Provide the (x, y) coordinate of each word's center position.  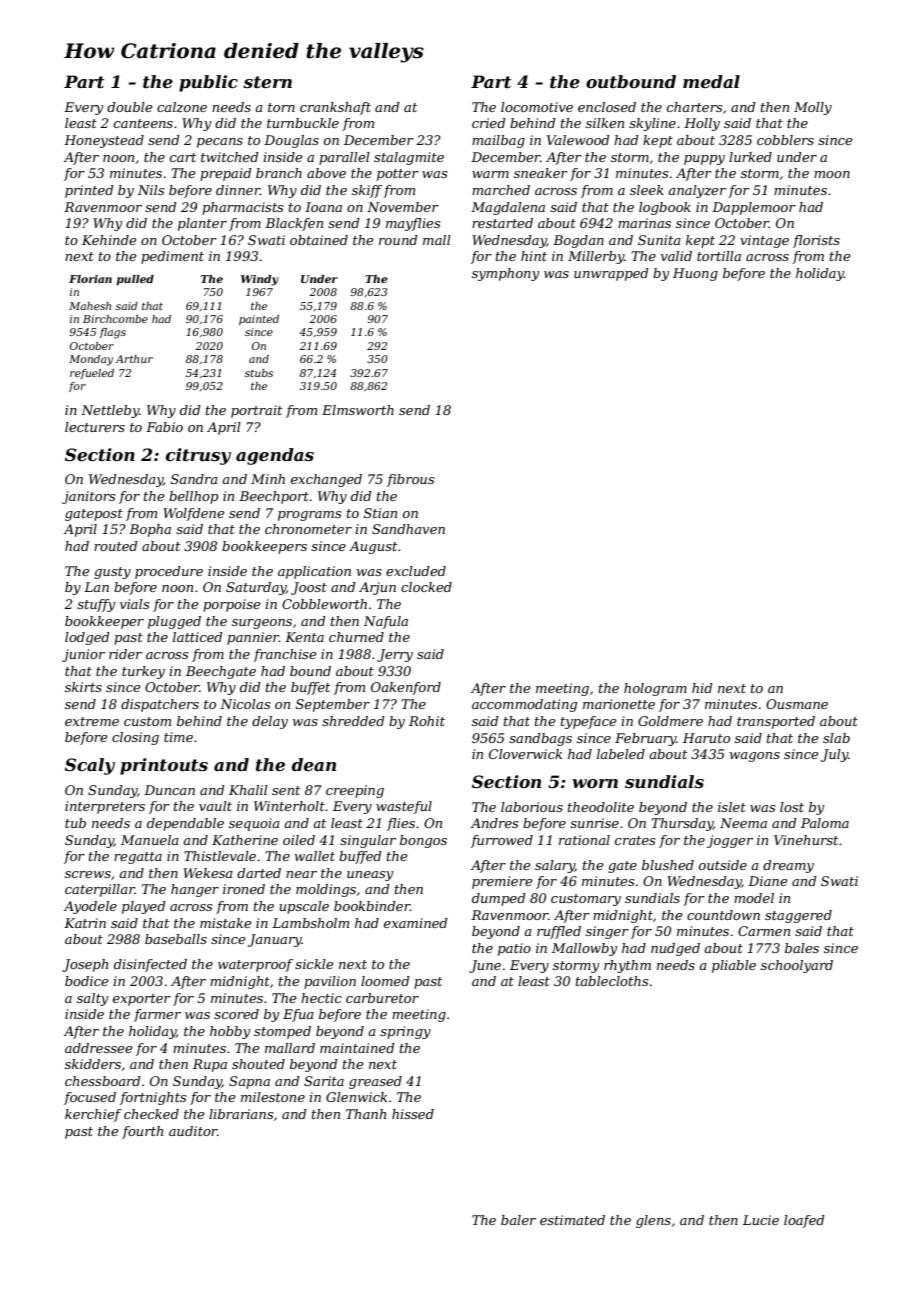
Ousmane (797, 704)
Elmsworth (358, 410)
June (485, 966)
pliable (734, 966)
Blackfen (294, 224)
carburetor (382, 998)
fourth (142, 1132)
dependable (185, 824)
